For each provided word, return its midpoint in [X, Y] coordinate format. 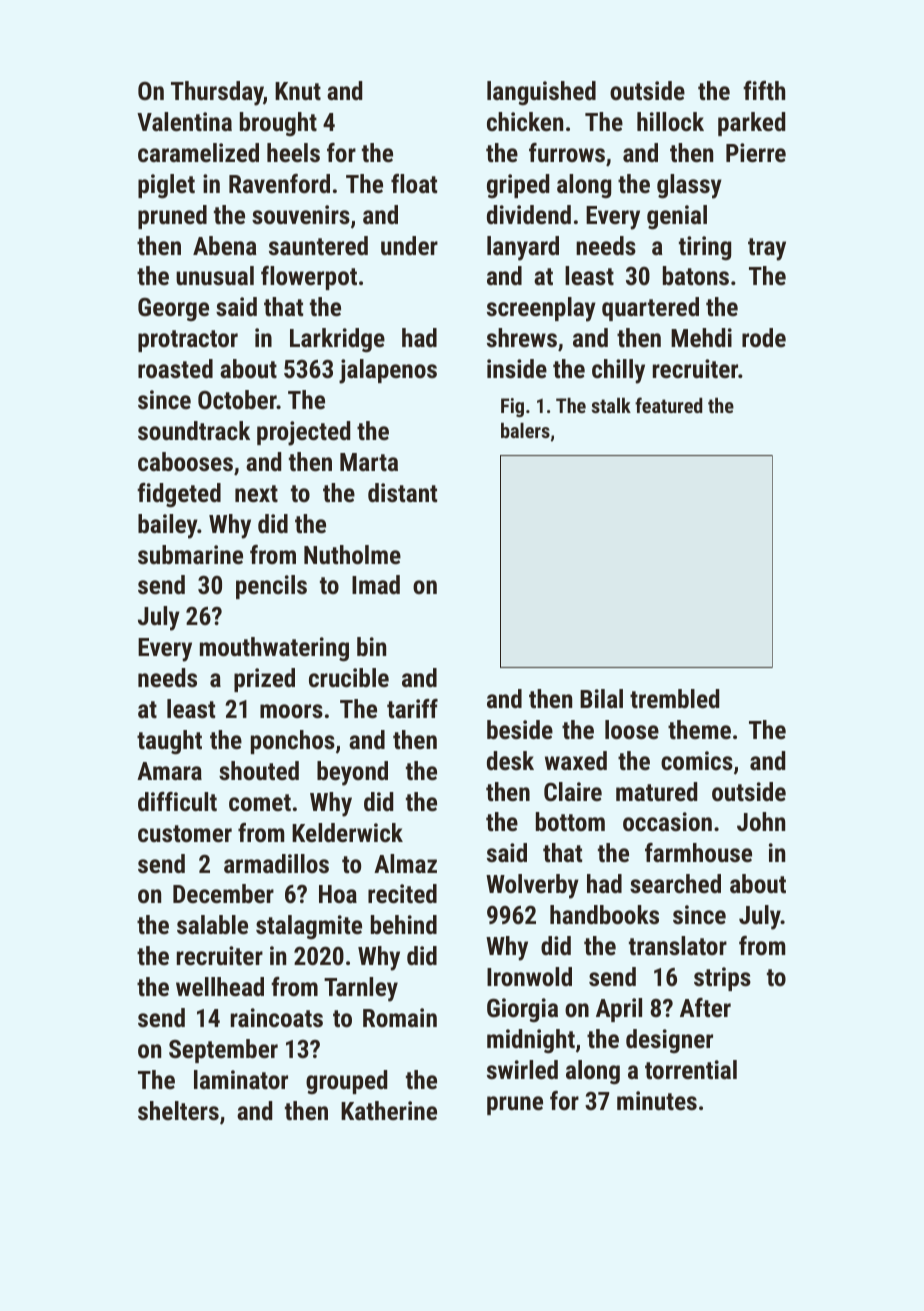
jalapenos [388, 371]
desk [510, 760]
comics [697, 760]
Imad [376, 584]
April [619, 1010]
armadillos [276, 863]
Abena [225, 245]
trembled [674, 698]
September [223, 1051]
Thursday [217, 93]
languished [541, 93]
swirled [522, 1069]
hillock [670, 121]
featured [668, 405]
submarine [190, 554]
